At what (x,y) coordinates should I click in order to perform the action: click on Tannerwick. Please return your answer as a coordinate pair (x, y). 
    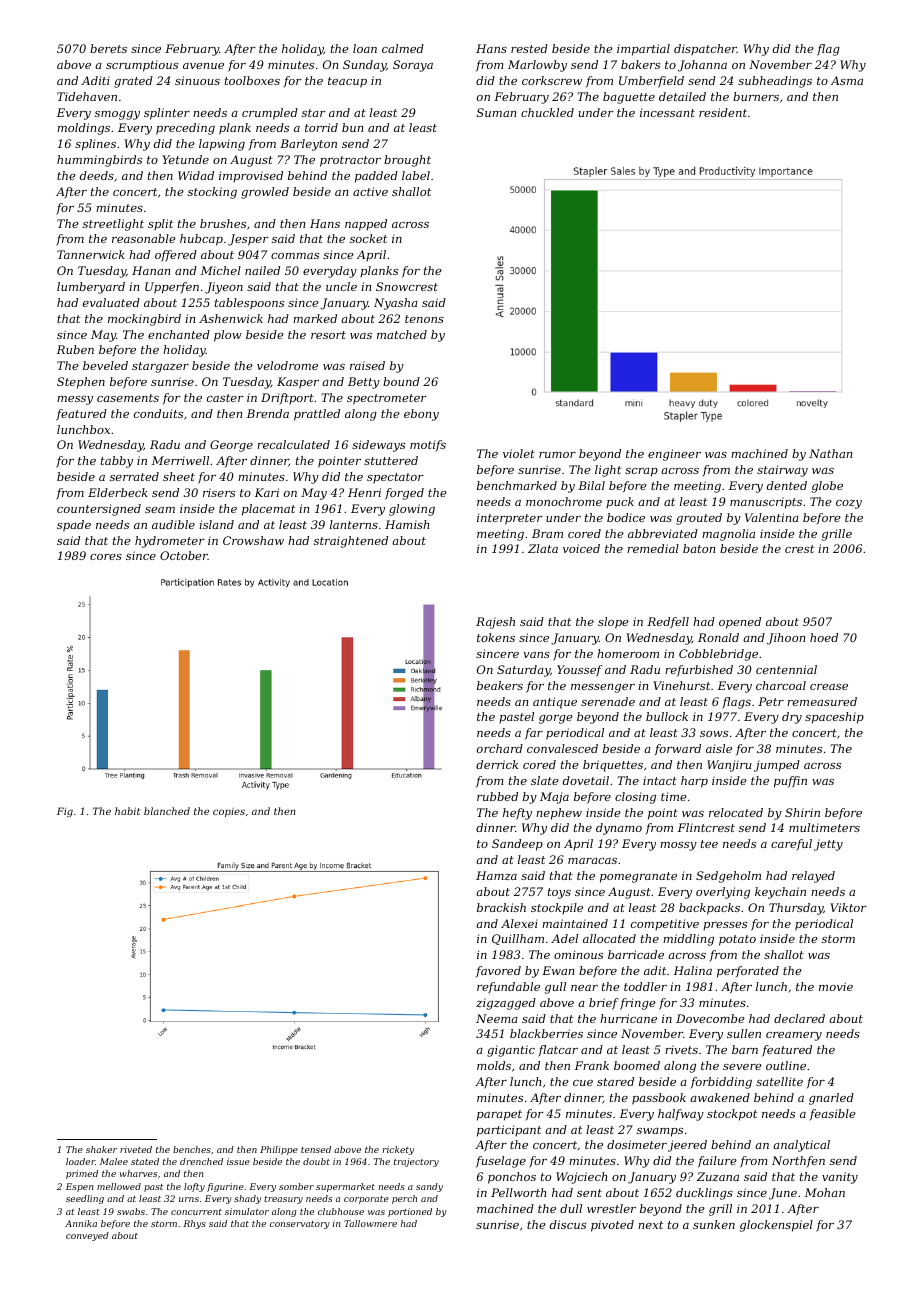
    Looking at the image, I should click on (91, 254).
